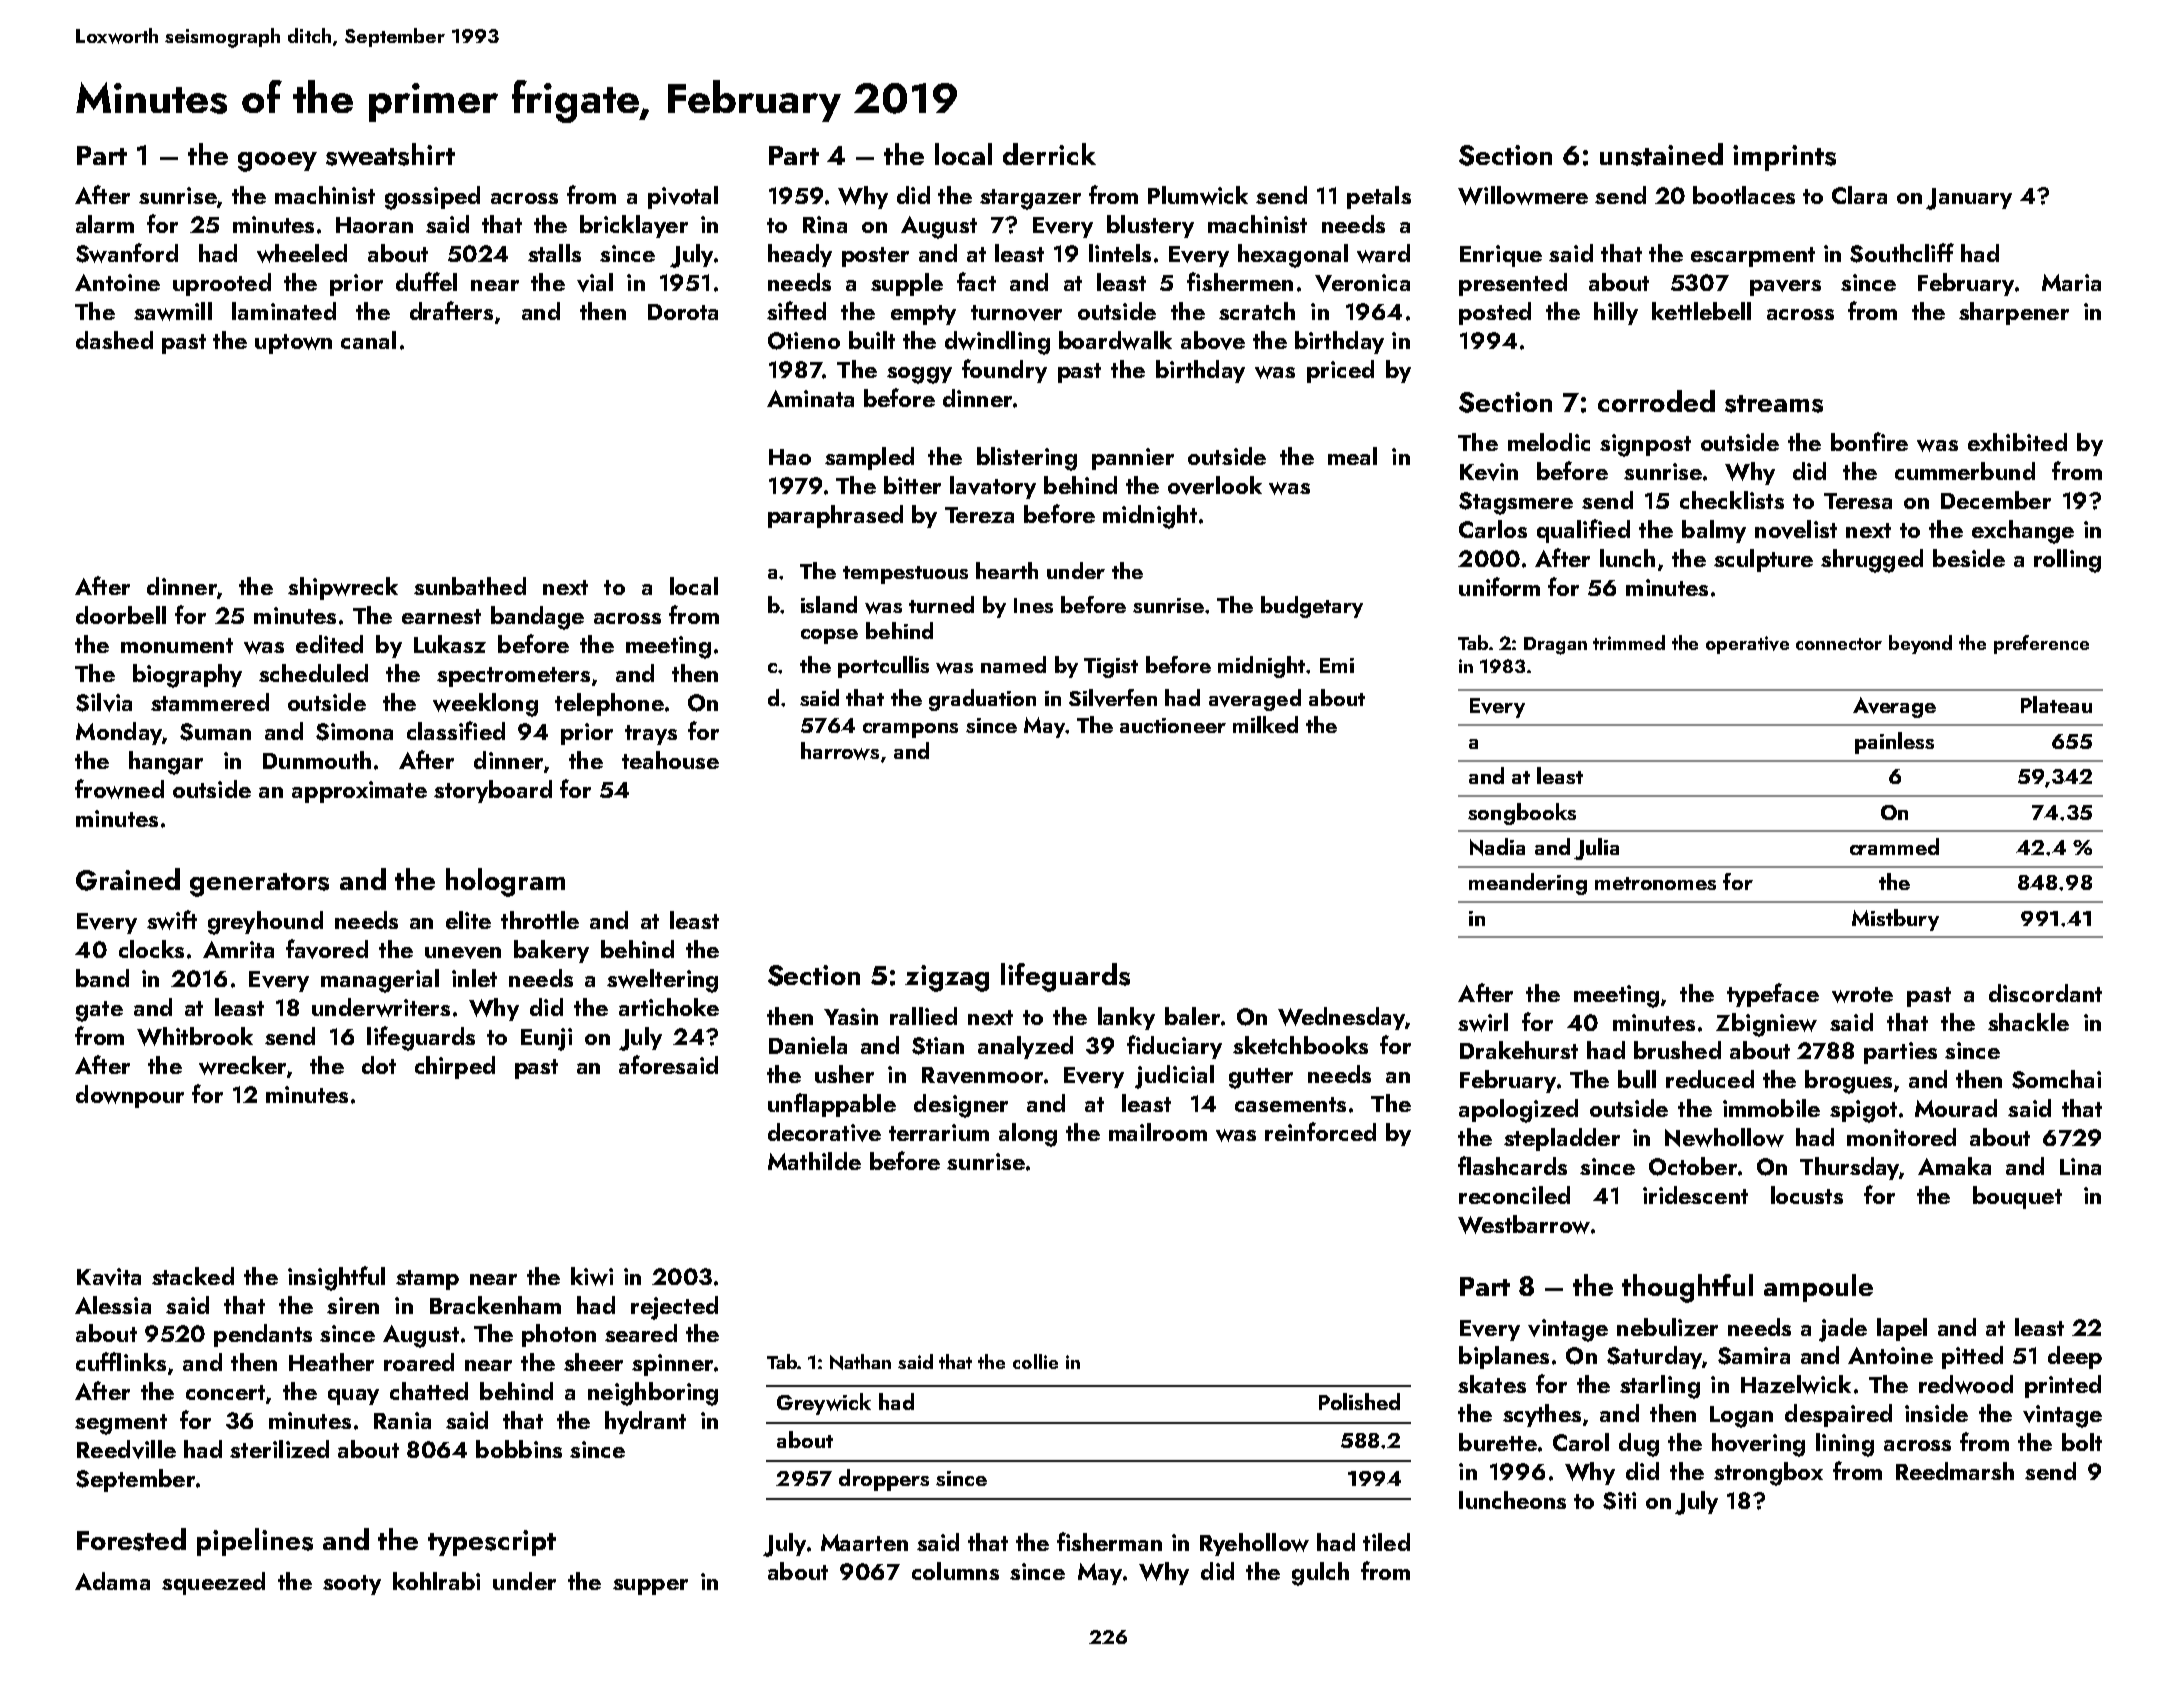  I want to click on bobbins, so click(519, 1449).
